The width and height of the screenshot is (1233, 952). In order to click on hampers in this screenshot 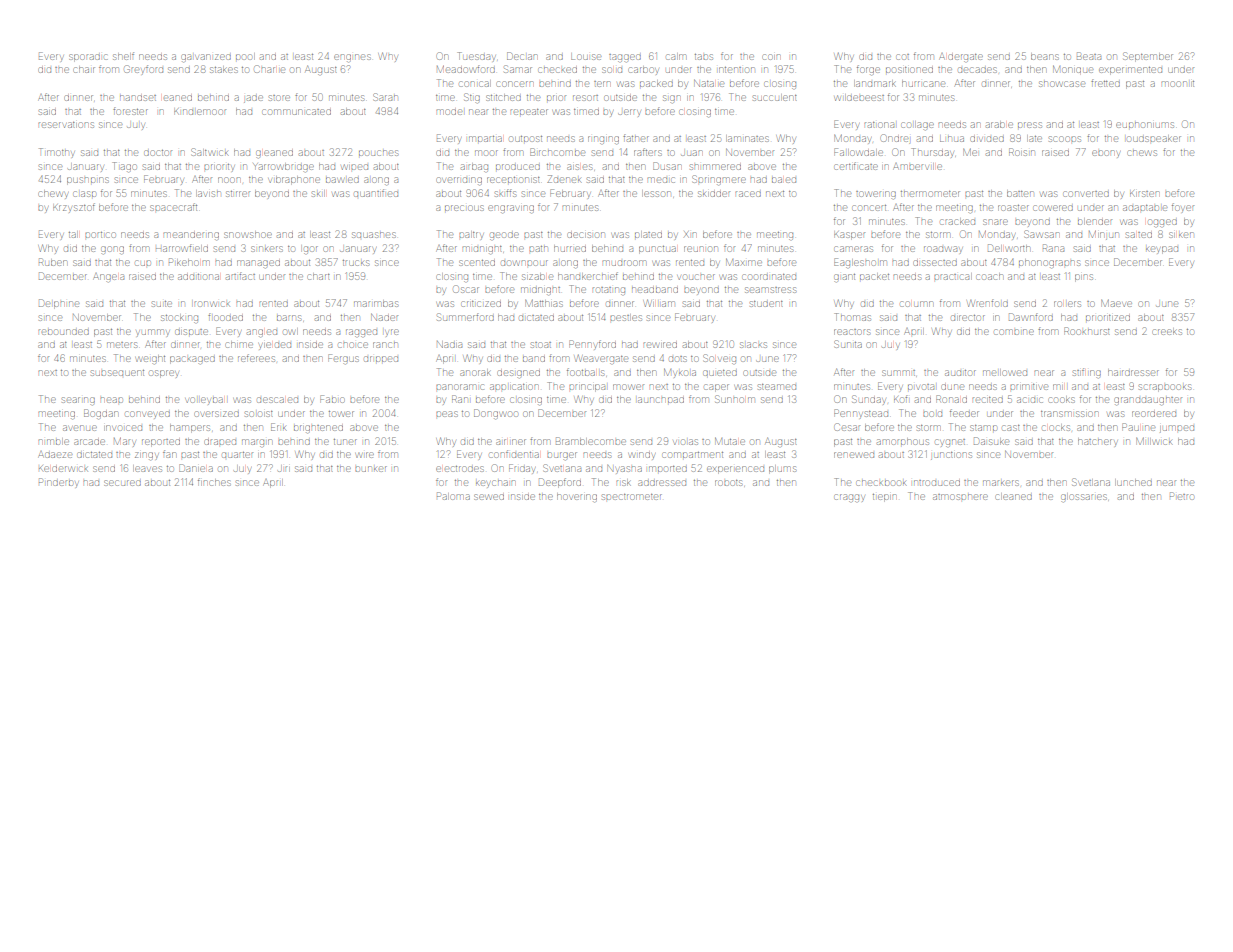, I will do `click(190, 428)`.
